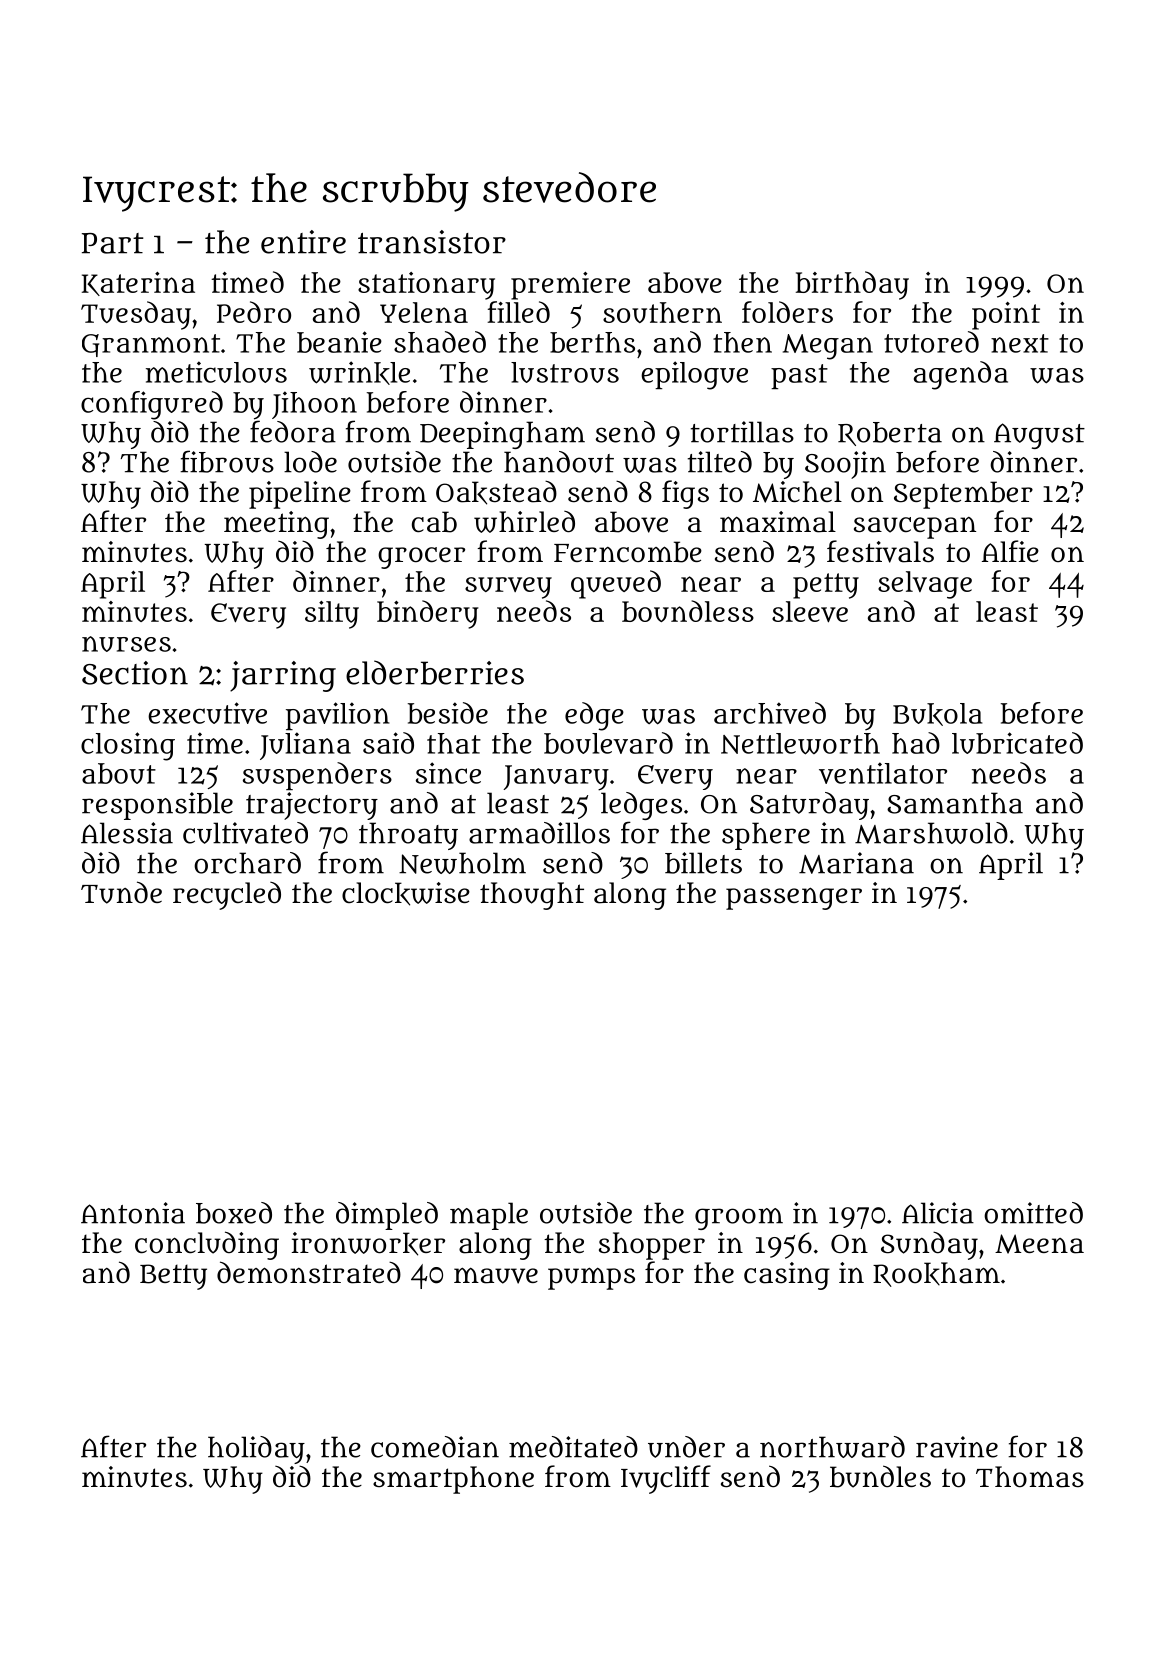 The image size is (1165, 1654). I want to click on configured, so click(152, 405).
